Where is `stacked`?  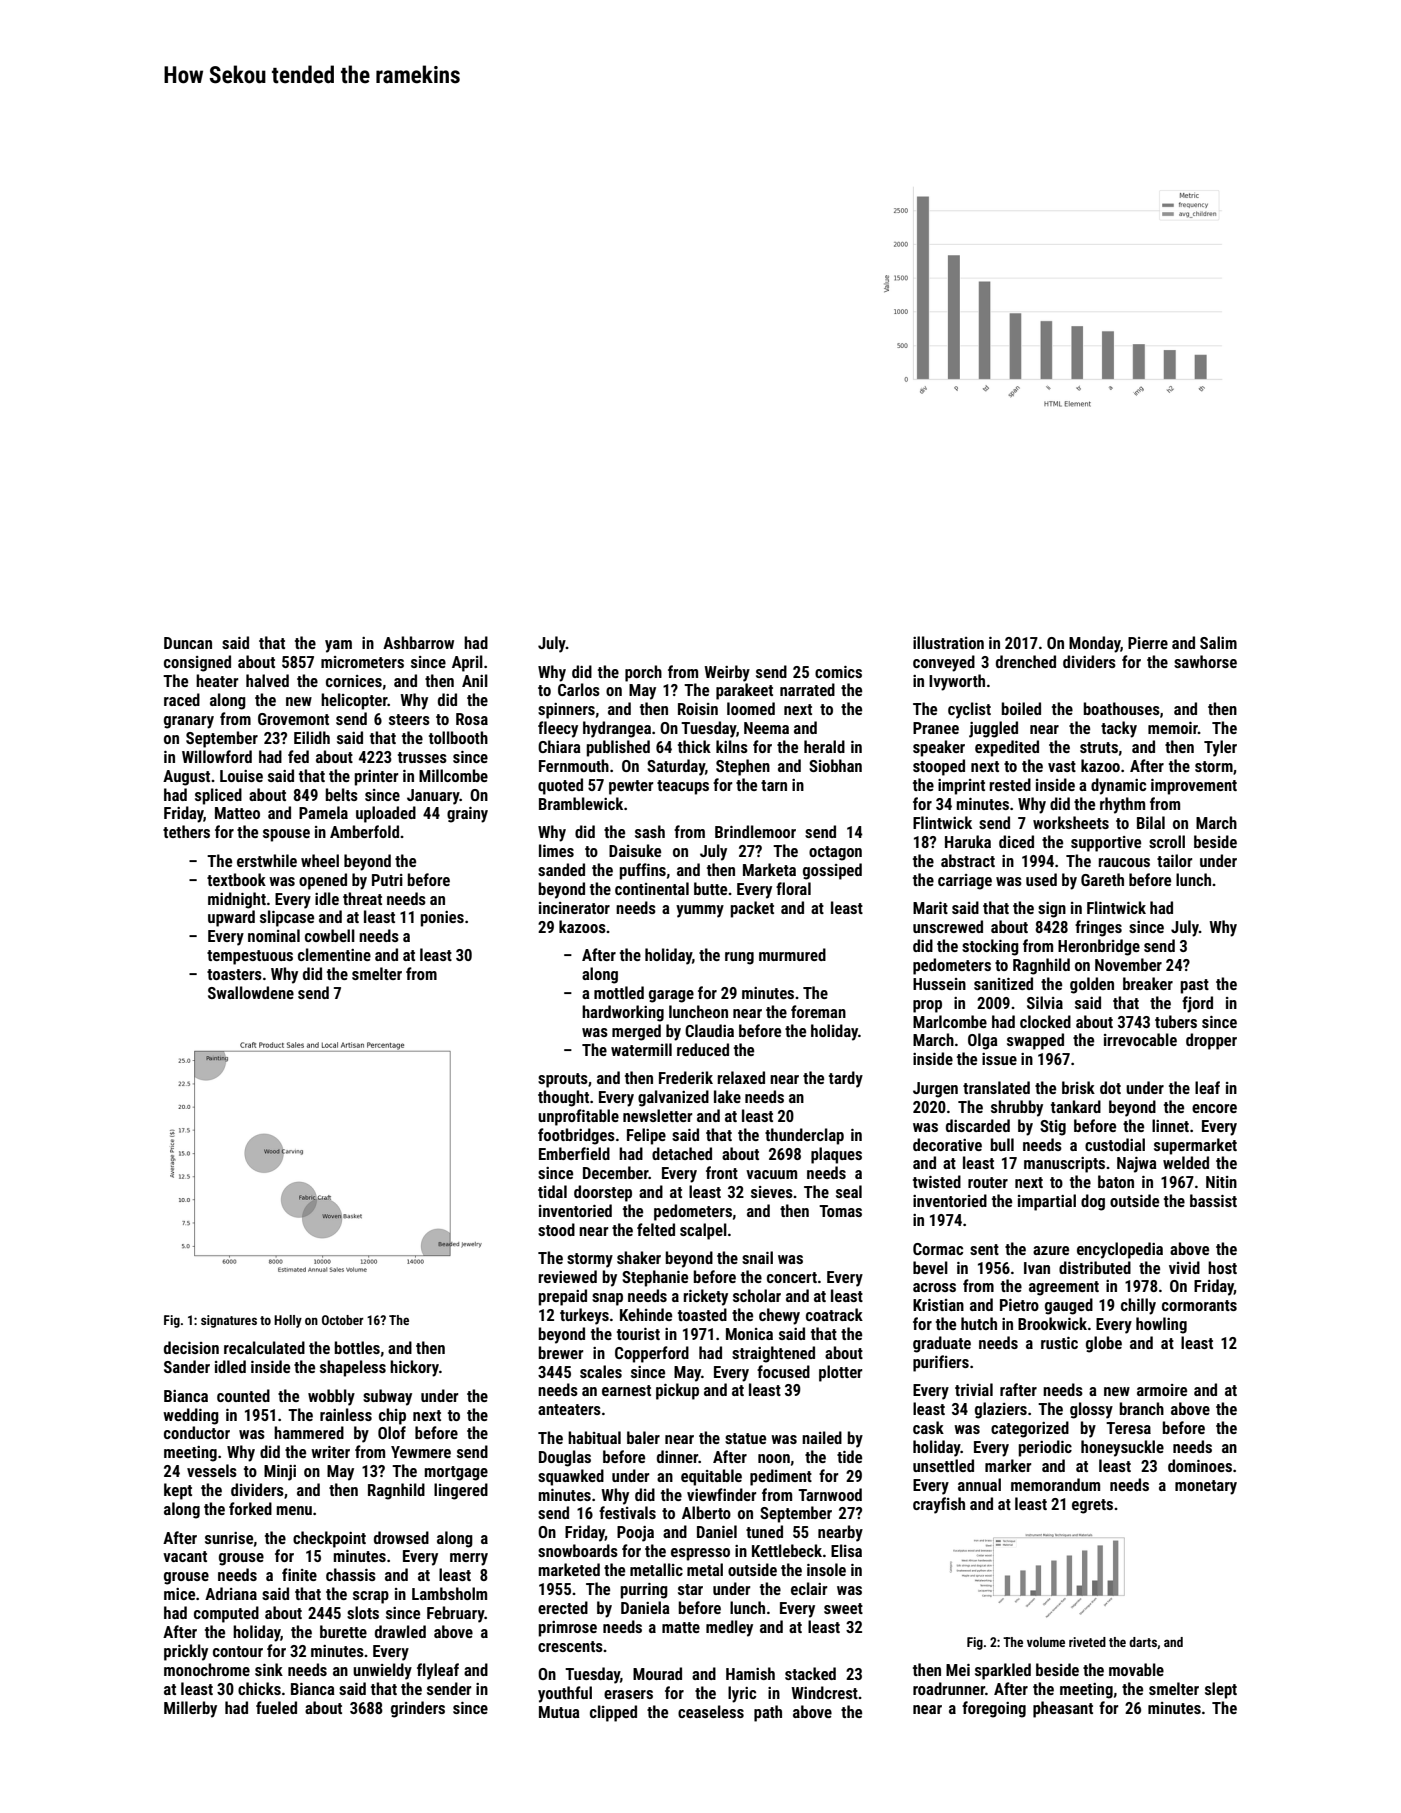 stacked is located at coordinates (810, 1673).
